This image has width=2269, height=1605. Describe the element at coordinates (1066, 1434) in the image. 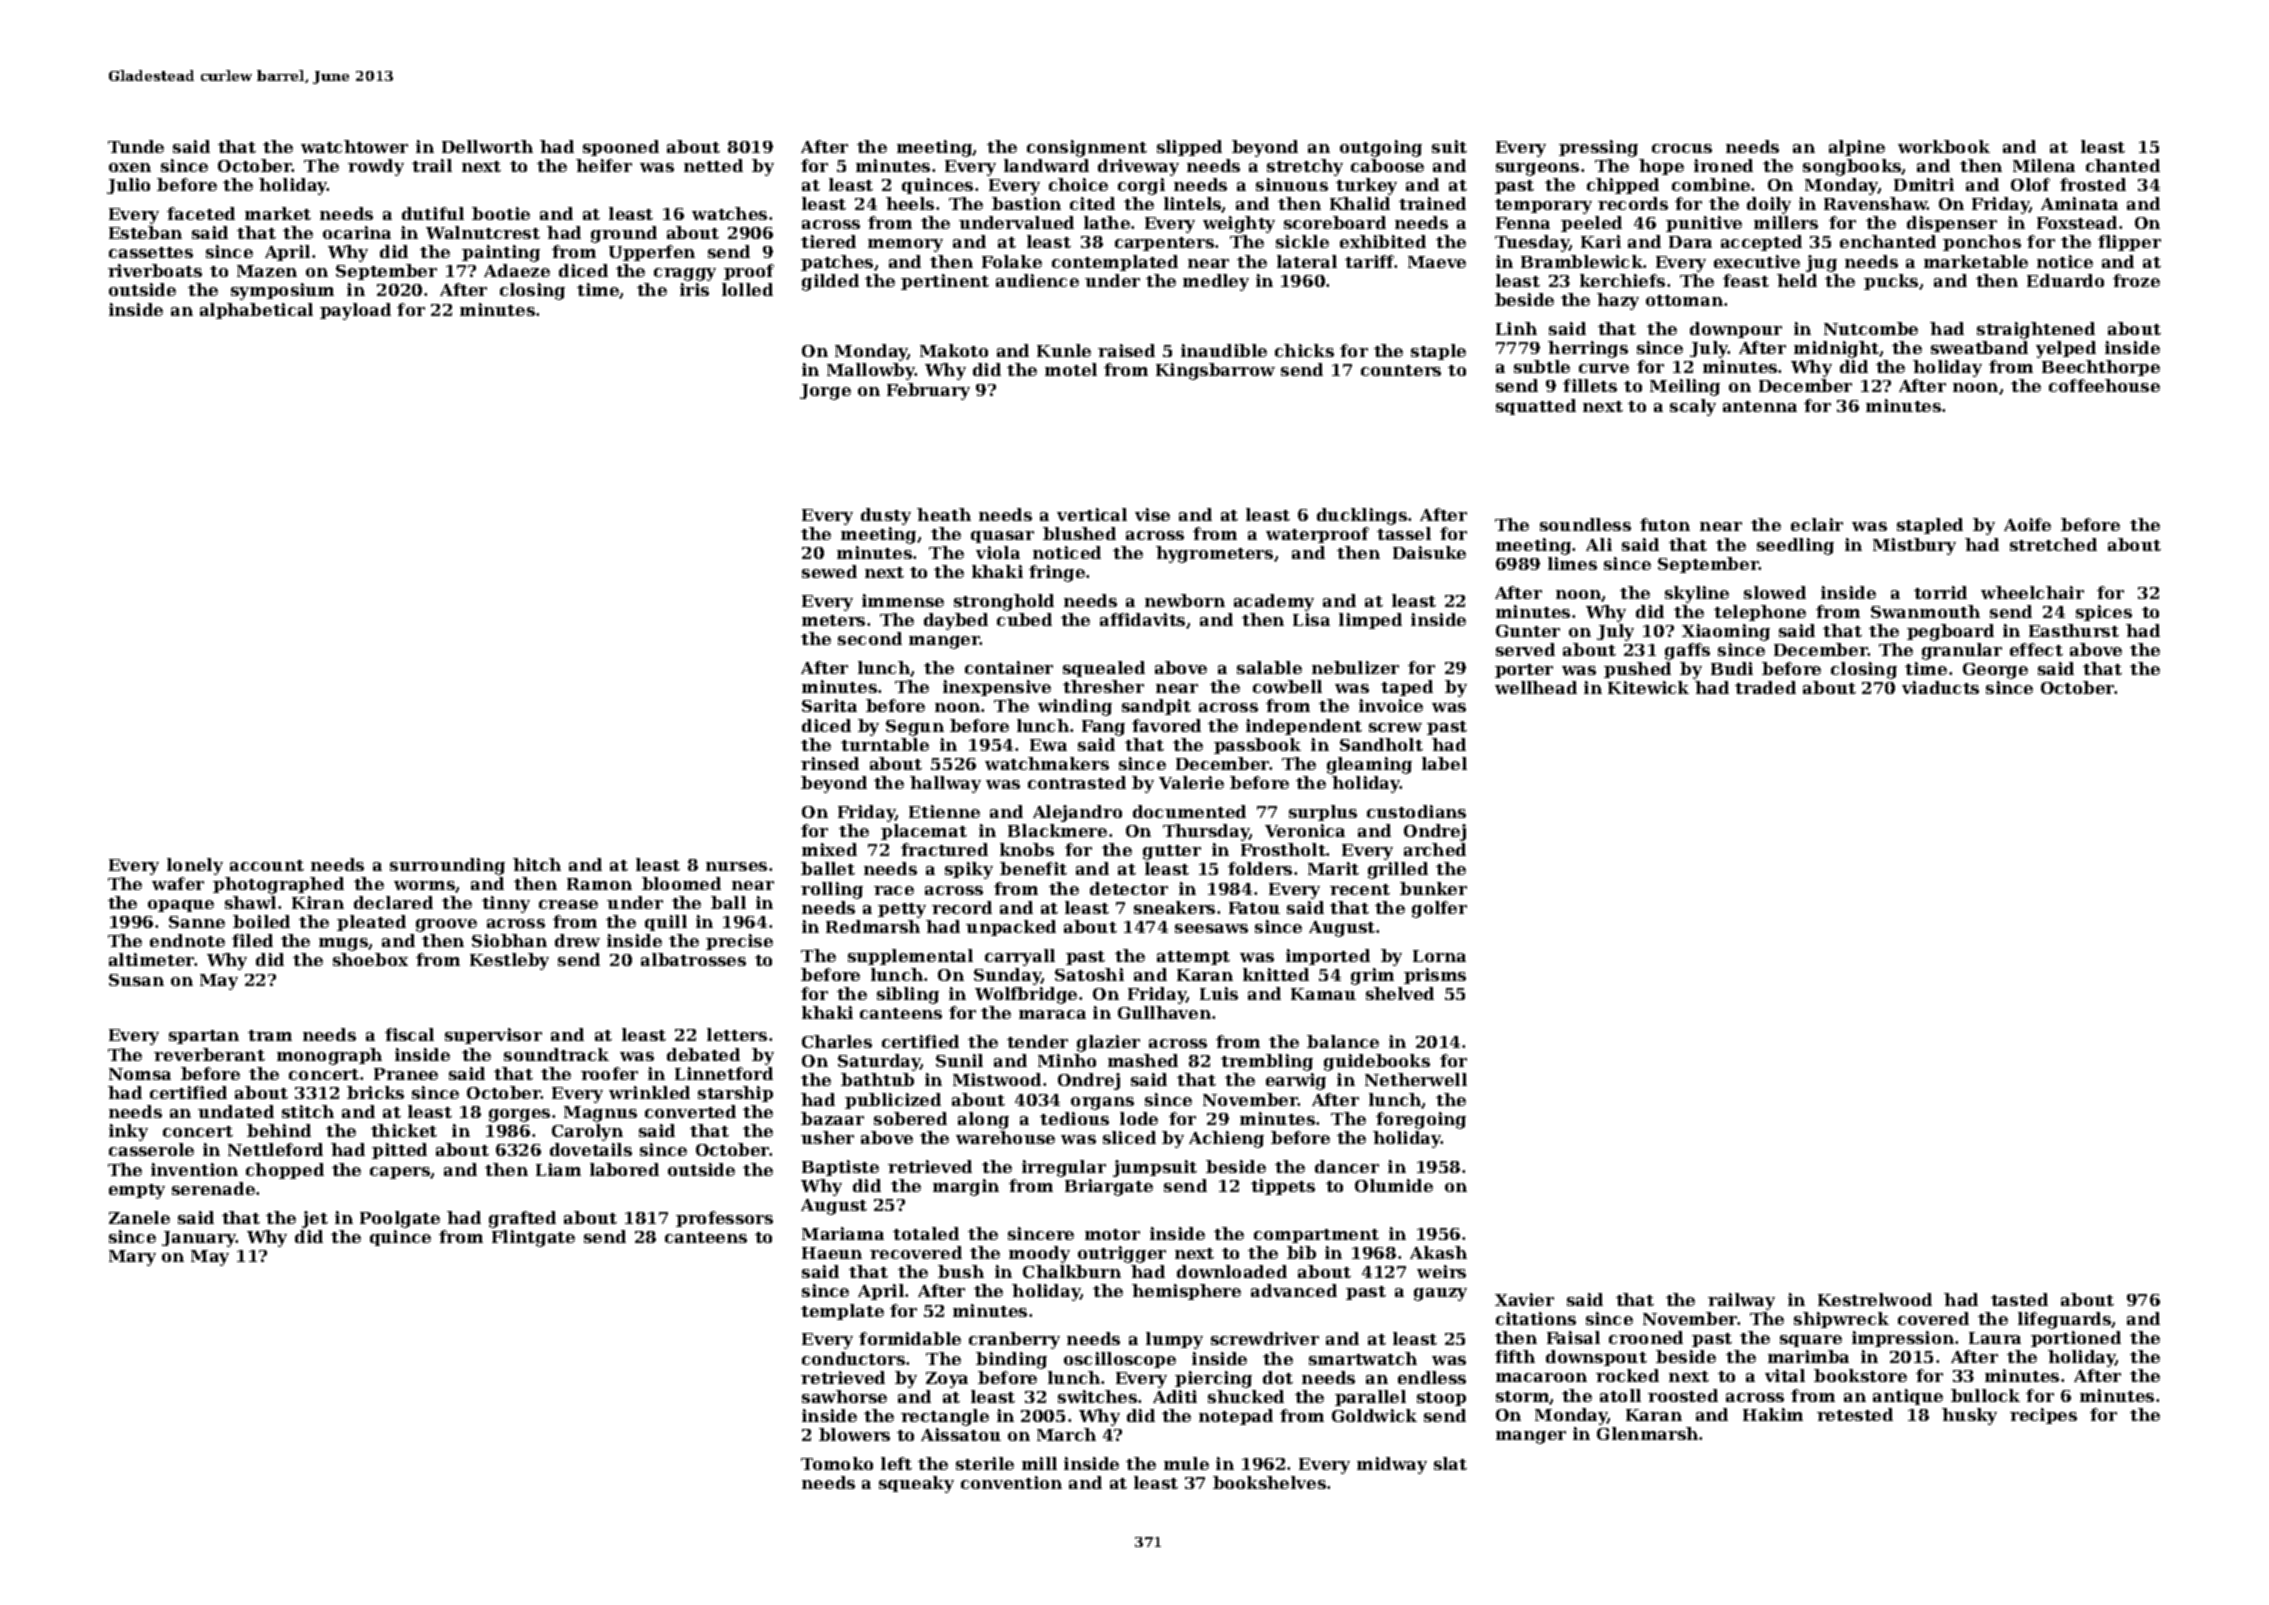

I see `March` at that location.
